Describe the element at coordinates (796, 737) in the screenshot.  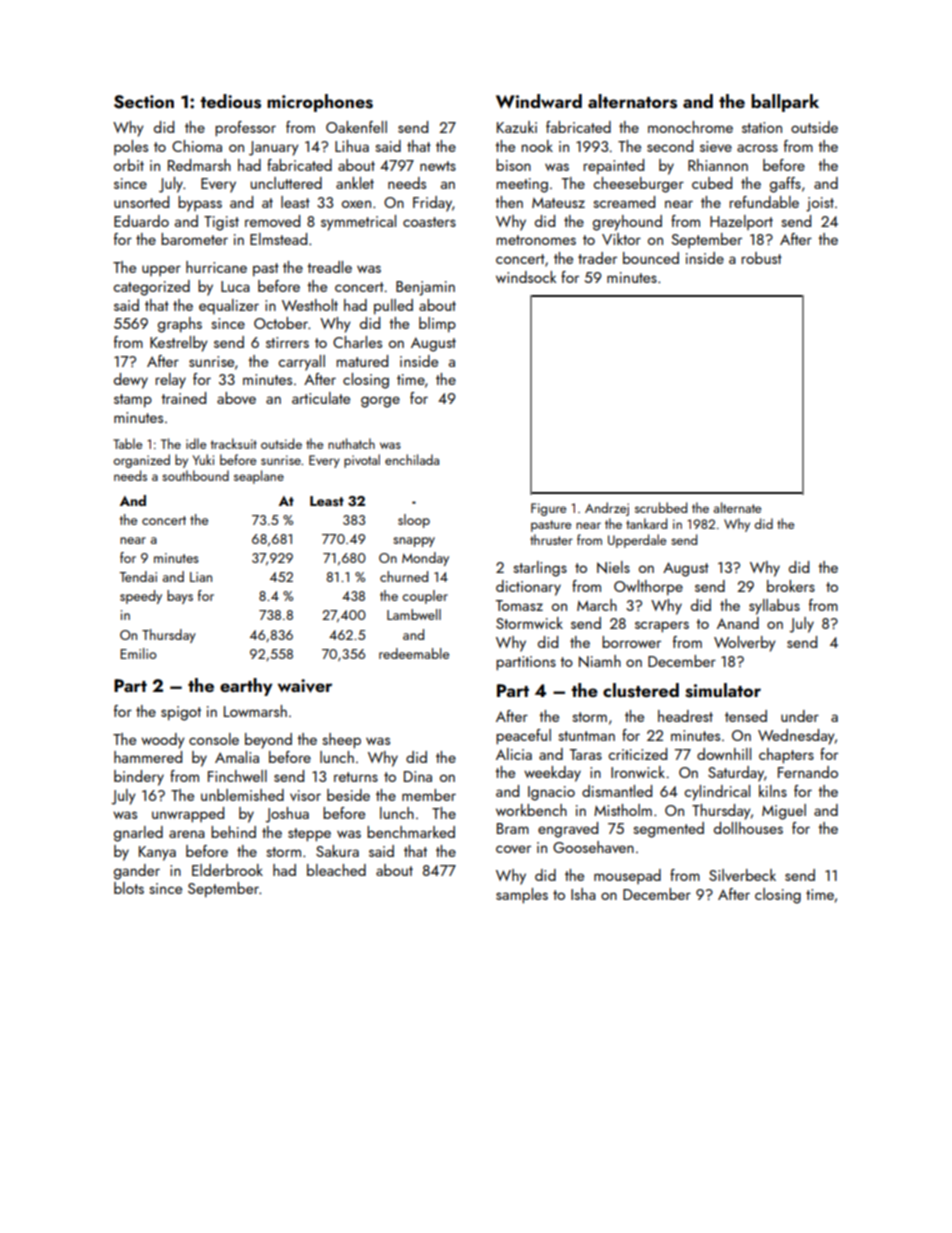
I see `Wednesday` at that location.
